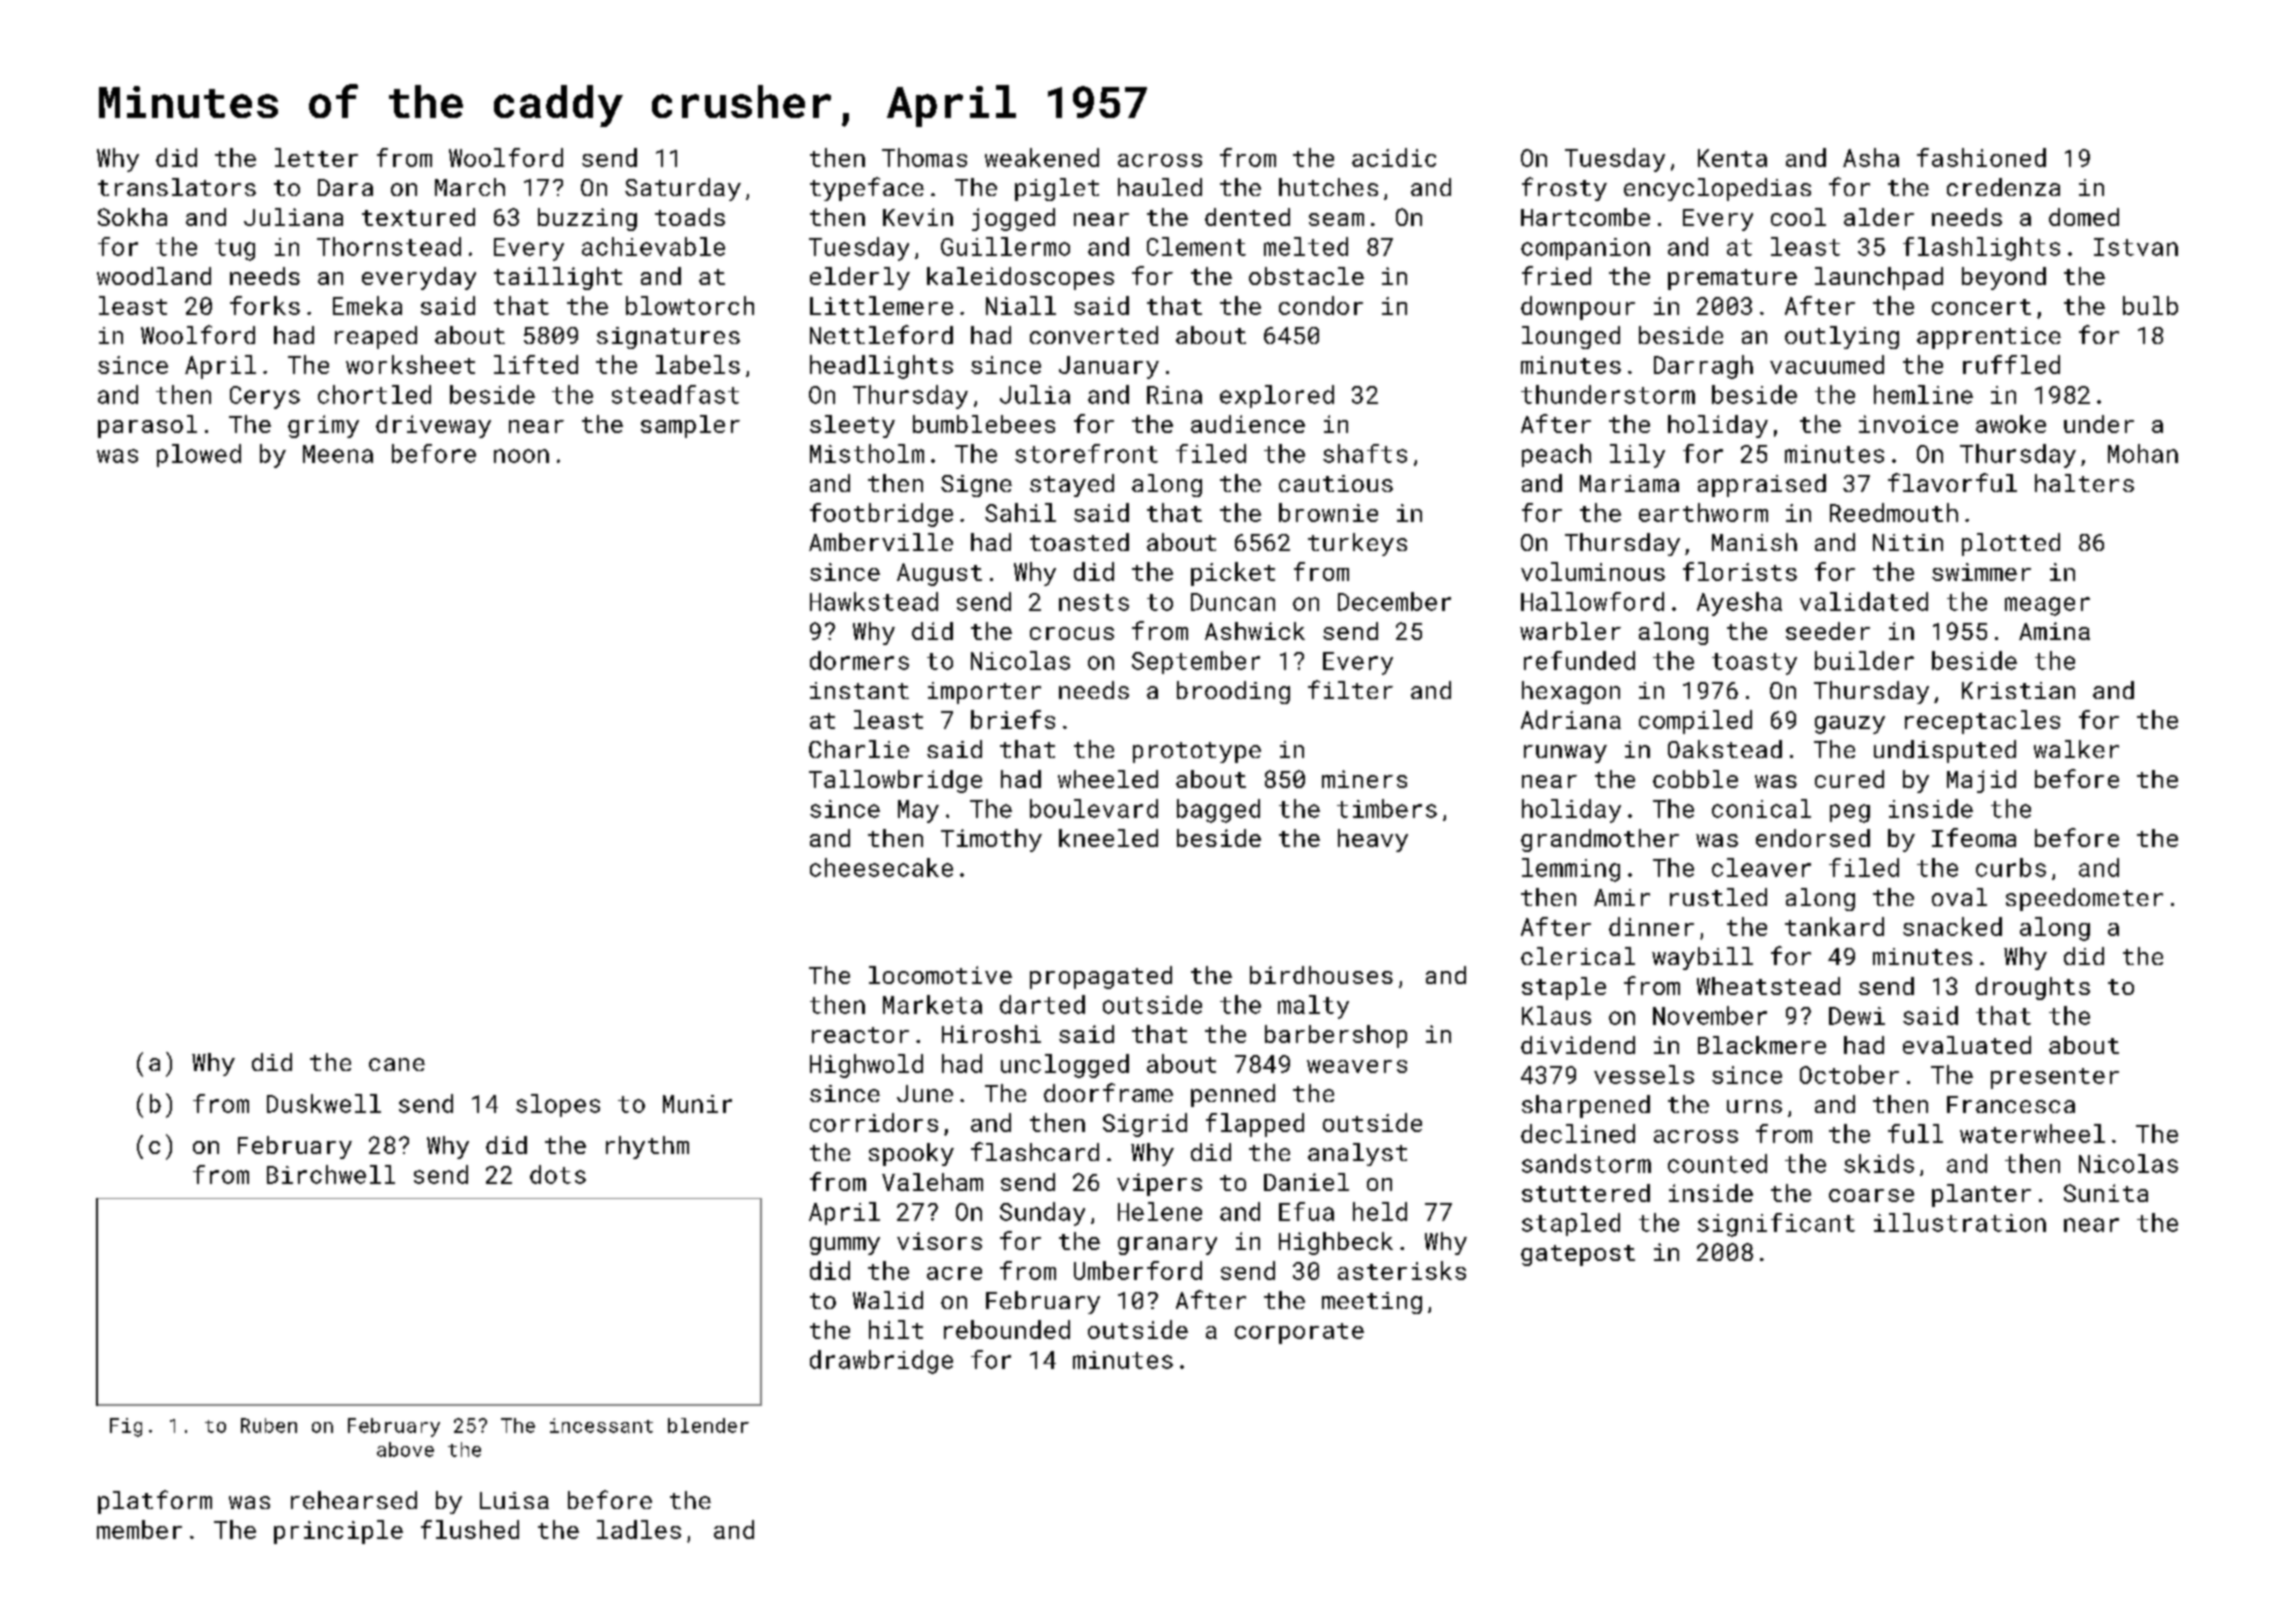 Image resolution: width=2282 pixels, height=1614 pixels. What do you see at coordinates (587, 219) in the screenshot?
I see `buzzing` at bounding box center [587, 219].
